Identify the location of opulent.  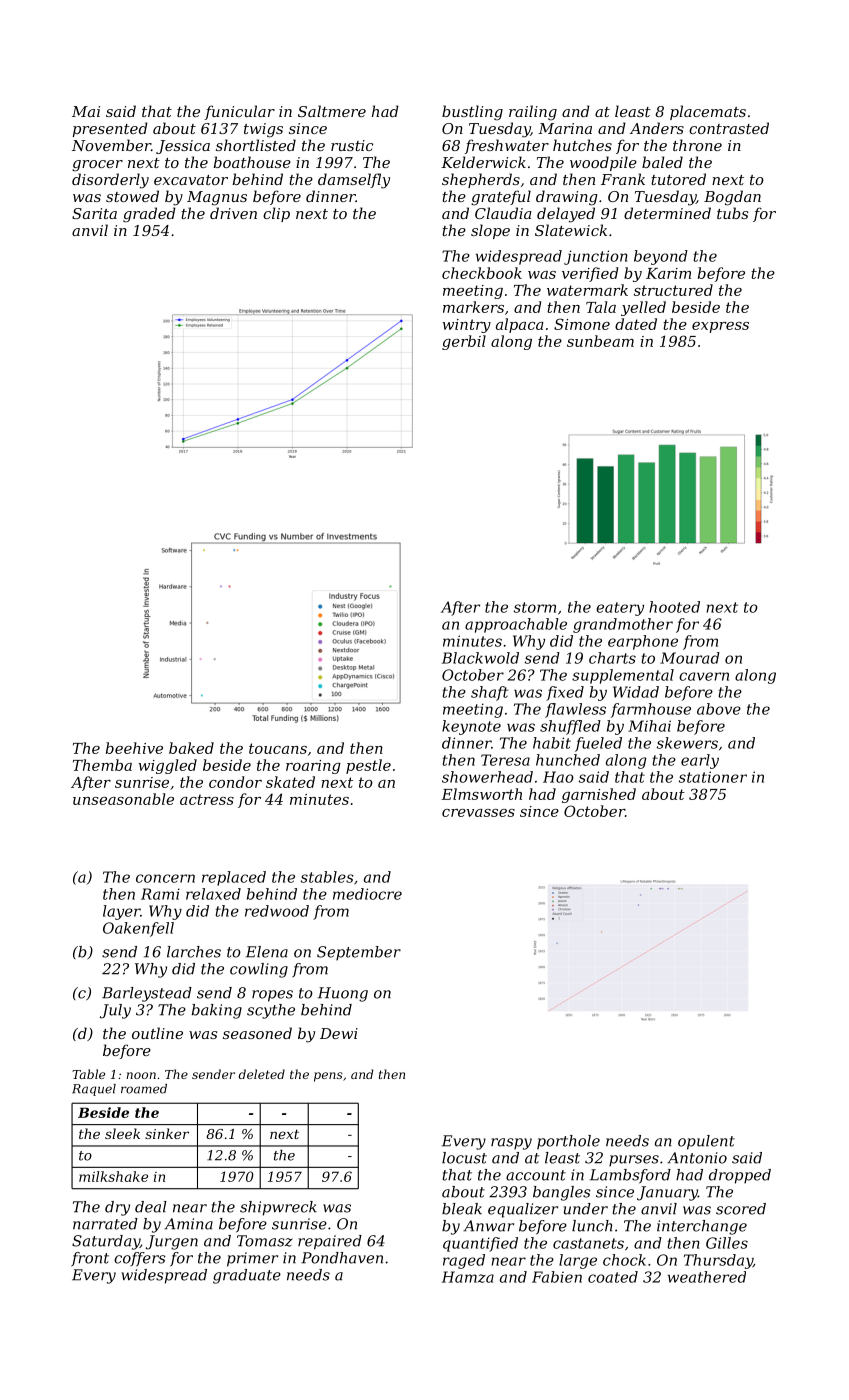
(706, 1142).
